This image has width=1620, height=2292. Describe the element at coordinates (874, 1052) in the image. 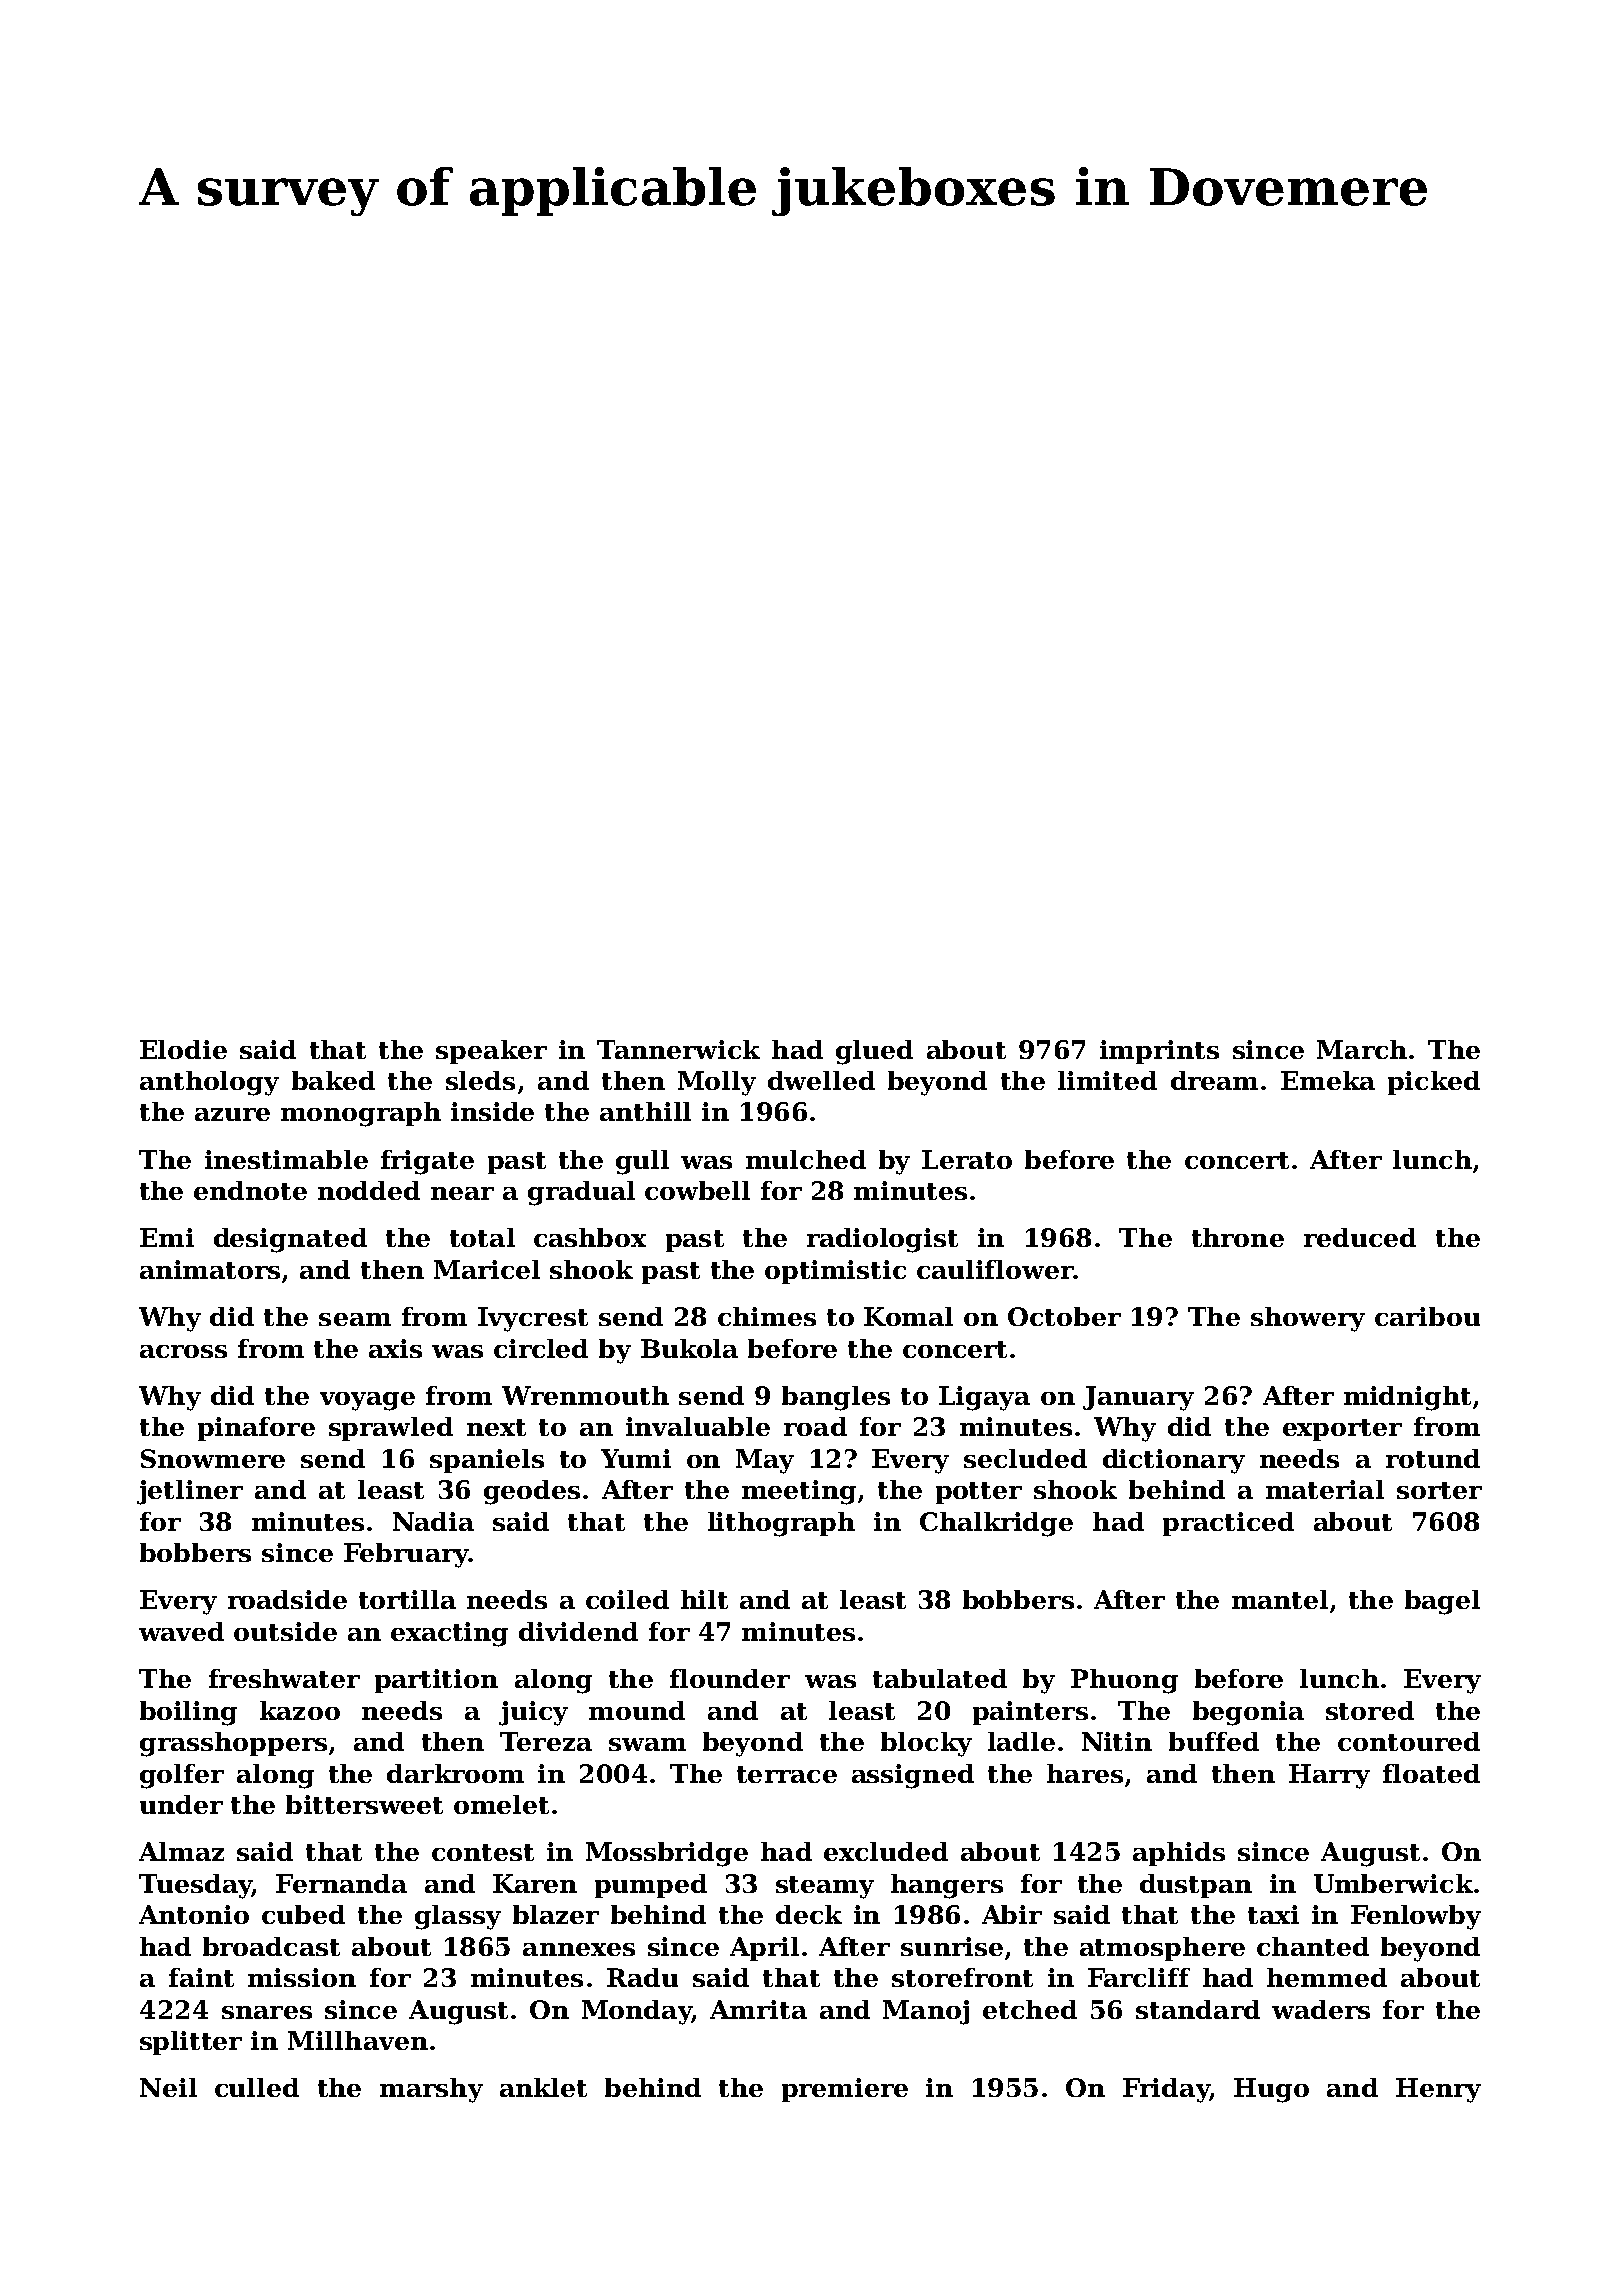

I see `glued` at that location.
